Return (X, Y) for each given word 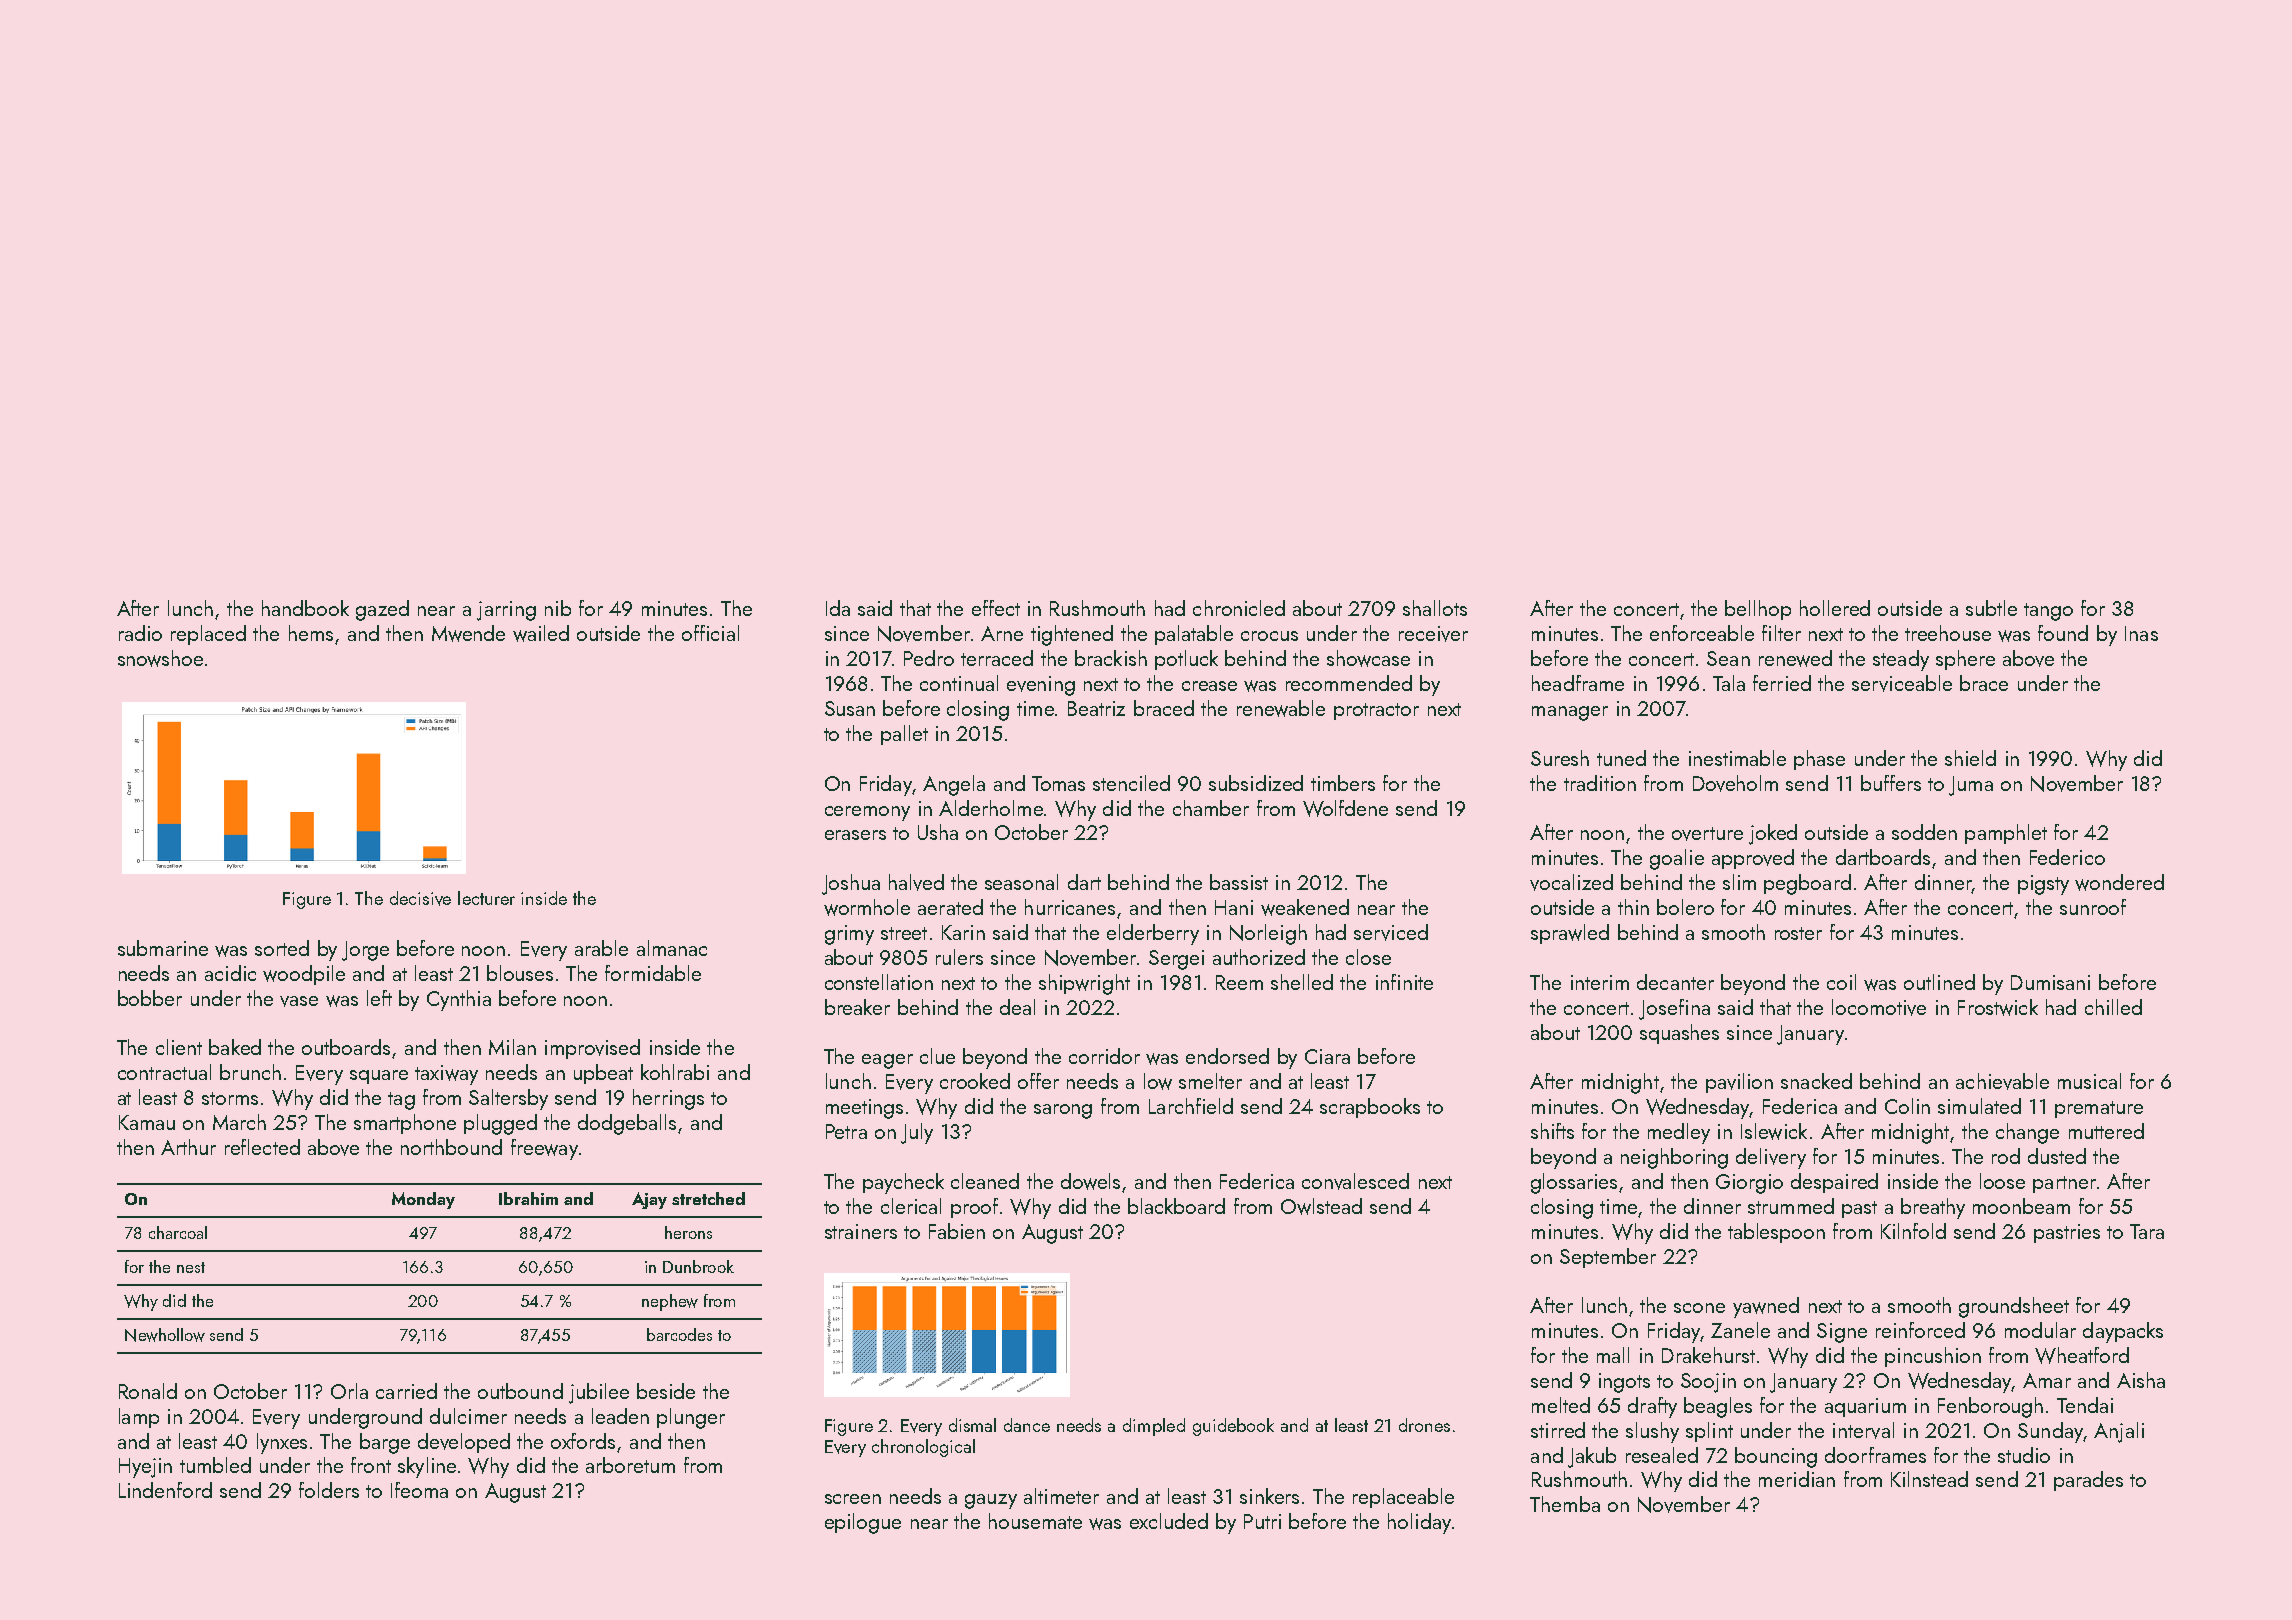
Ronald (148, 1391)
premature (2099, 1109)
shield (1970, 758)
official (710, 633)
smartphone (405, 1124)
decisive (420, 898)
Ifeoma (419, 1490)
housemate (1035, 1521)
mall (1613, 1355)
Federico (2067, 857)
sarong (1063, 1111)
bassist (1239, 882)
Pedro (929, 658)
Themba (1565, 1504)
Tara (2147, 1231)
